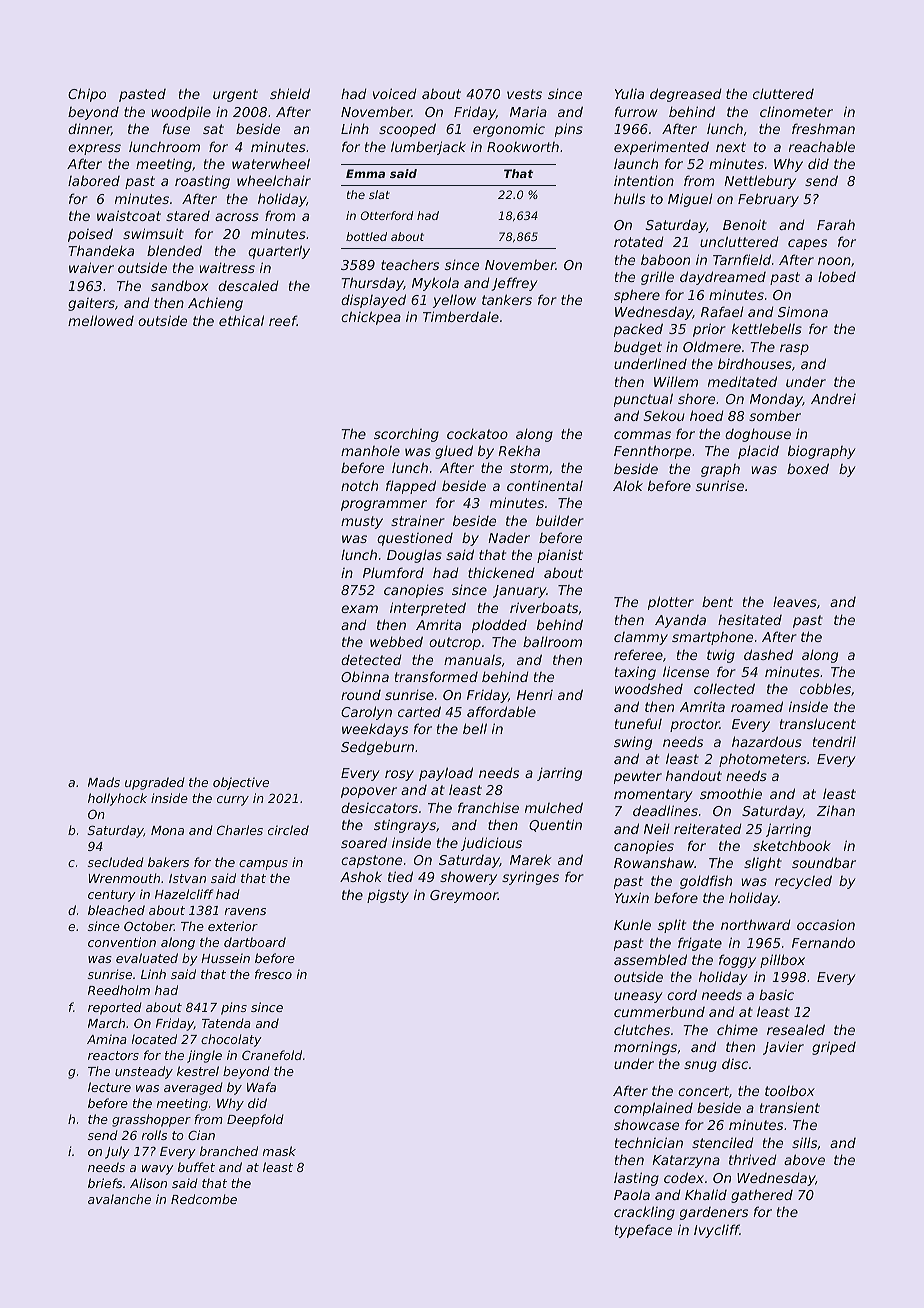  I want to click on dashed, so click(768, 654).
